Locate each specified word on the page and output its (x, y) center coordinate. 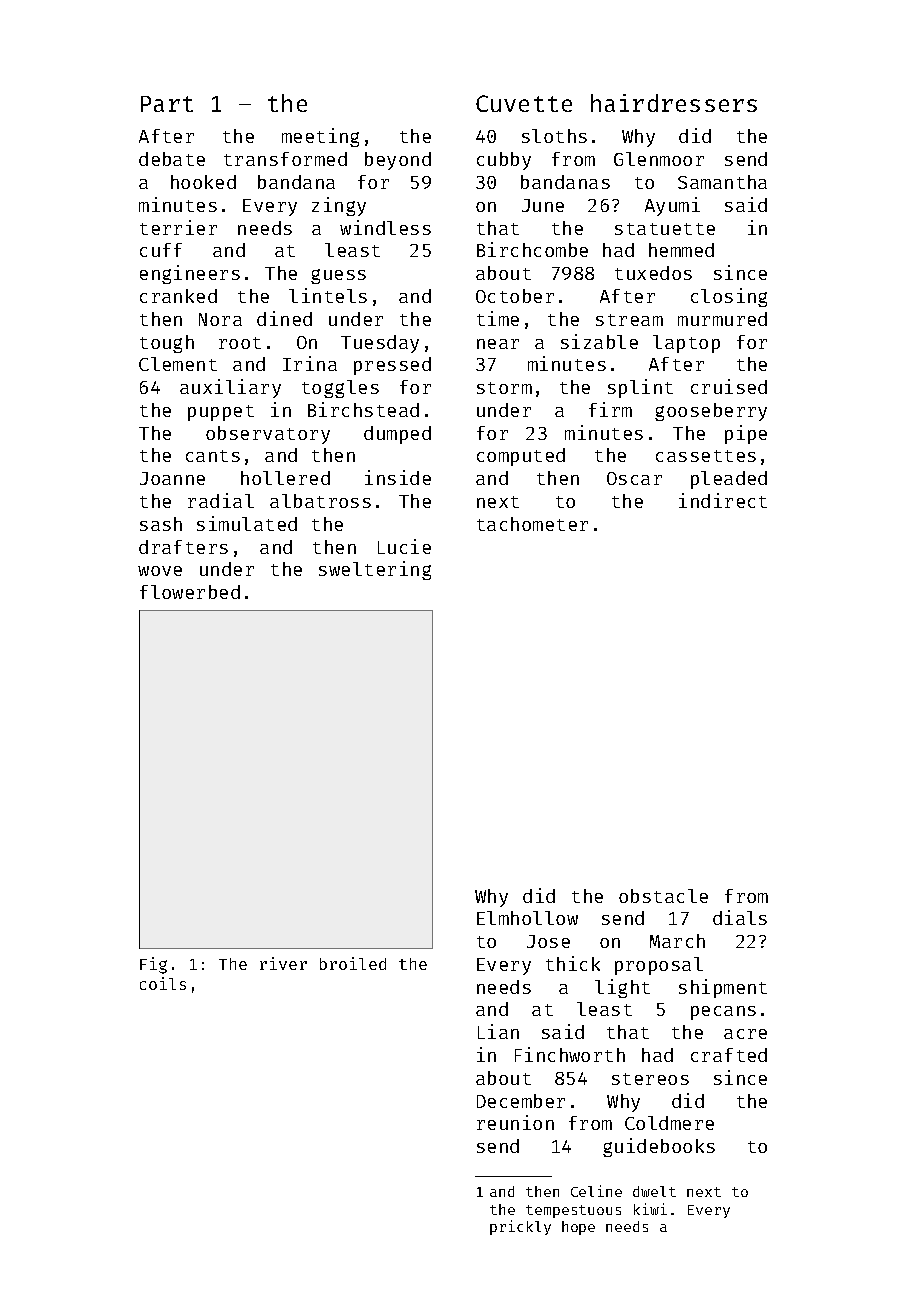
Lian (498, 1031)
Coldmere (669, 1123)
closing (729, 297)
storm (504, 388)
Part (167, 104)
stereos (650, 1079)
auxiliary (230, 388)
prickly (520, 1227)
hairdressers (674, 103)
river (283, 963)
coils (163, 983)
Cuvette (524, 103)
